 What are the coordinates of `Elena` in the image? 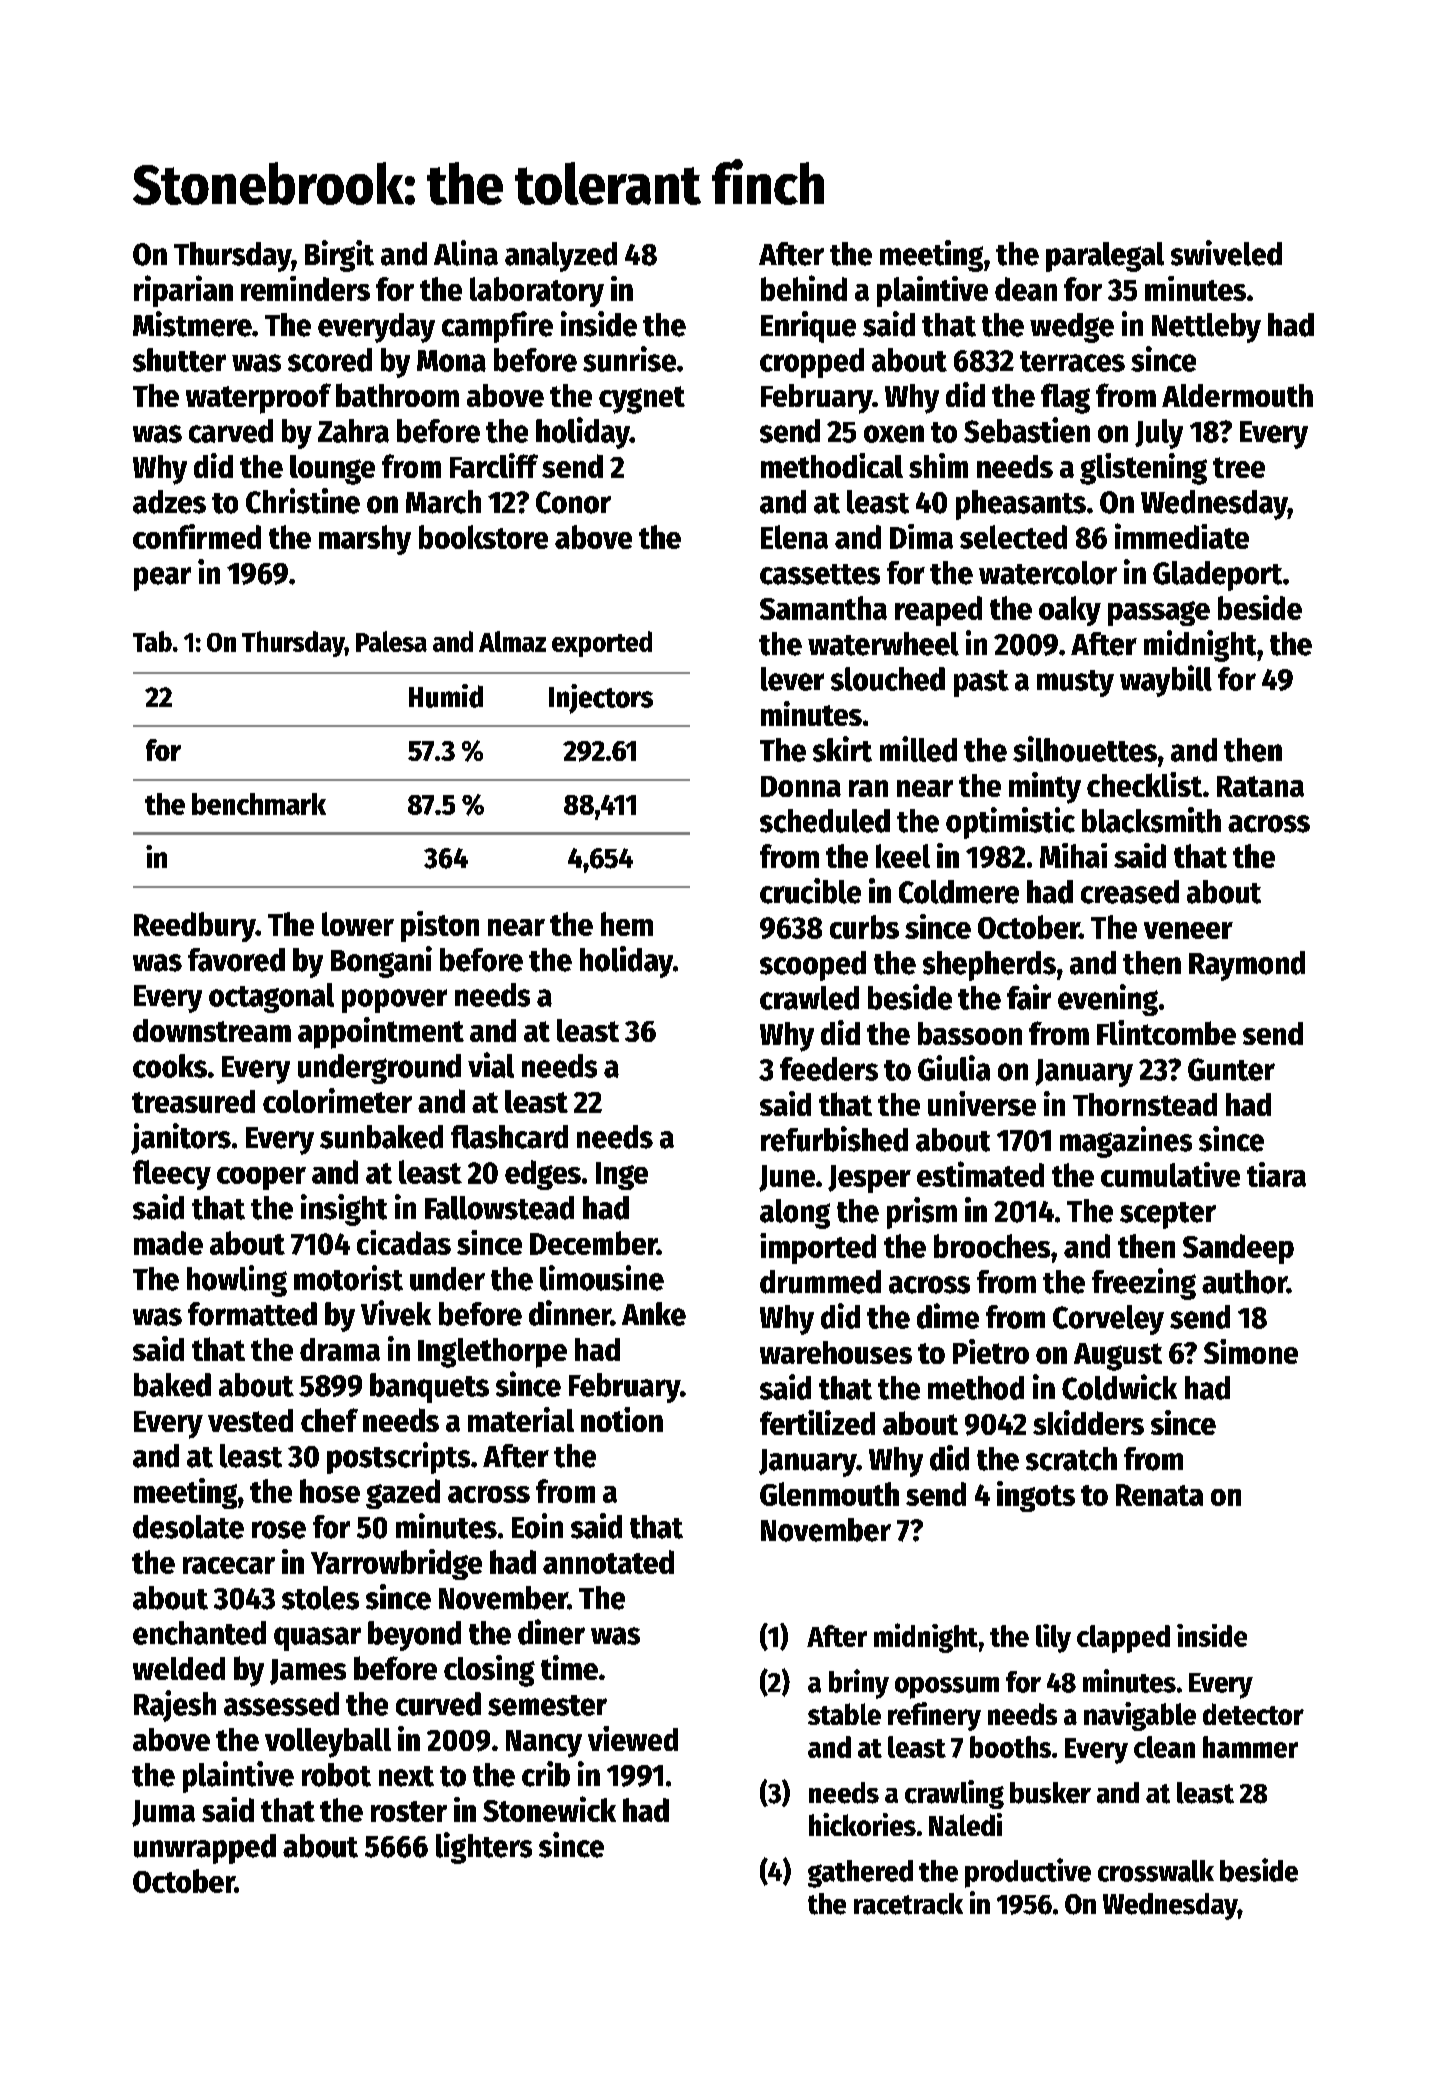 It's located at (794, 537).
